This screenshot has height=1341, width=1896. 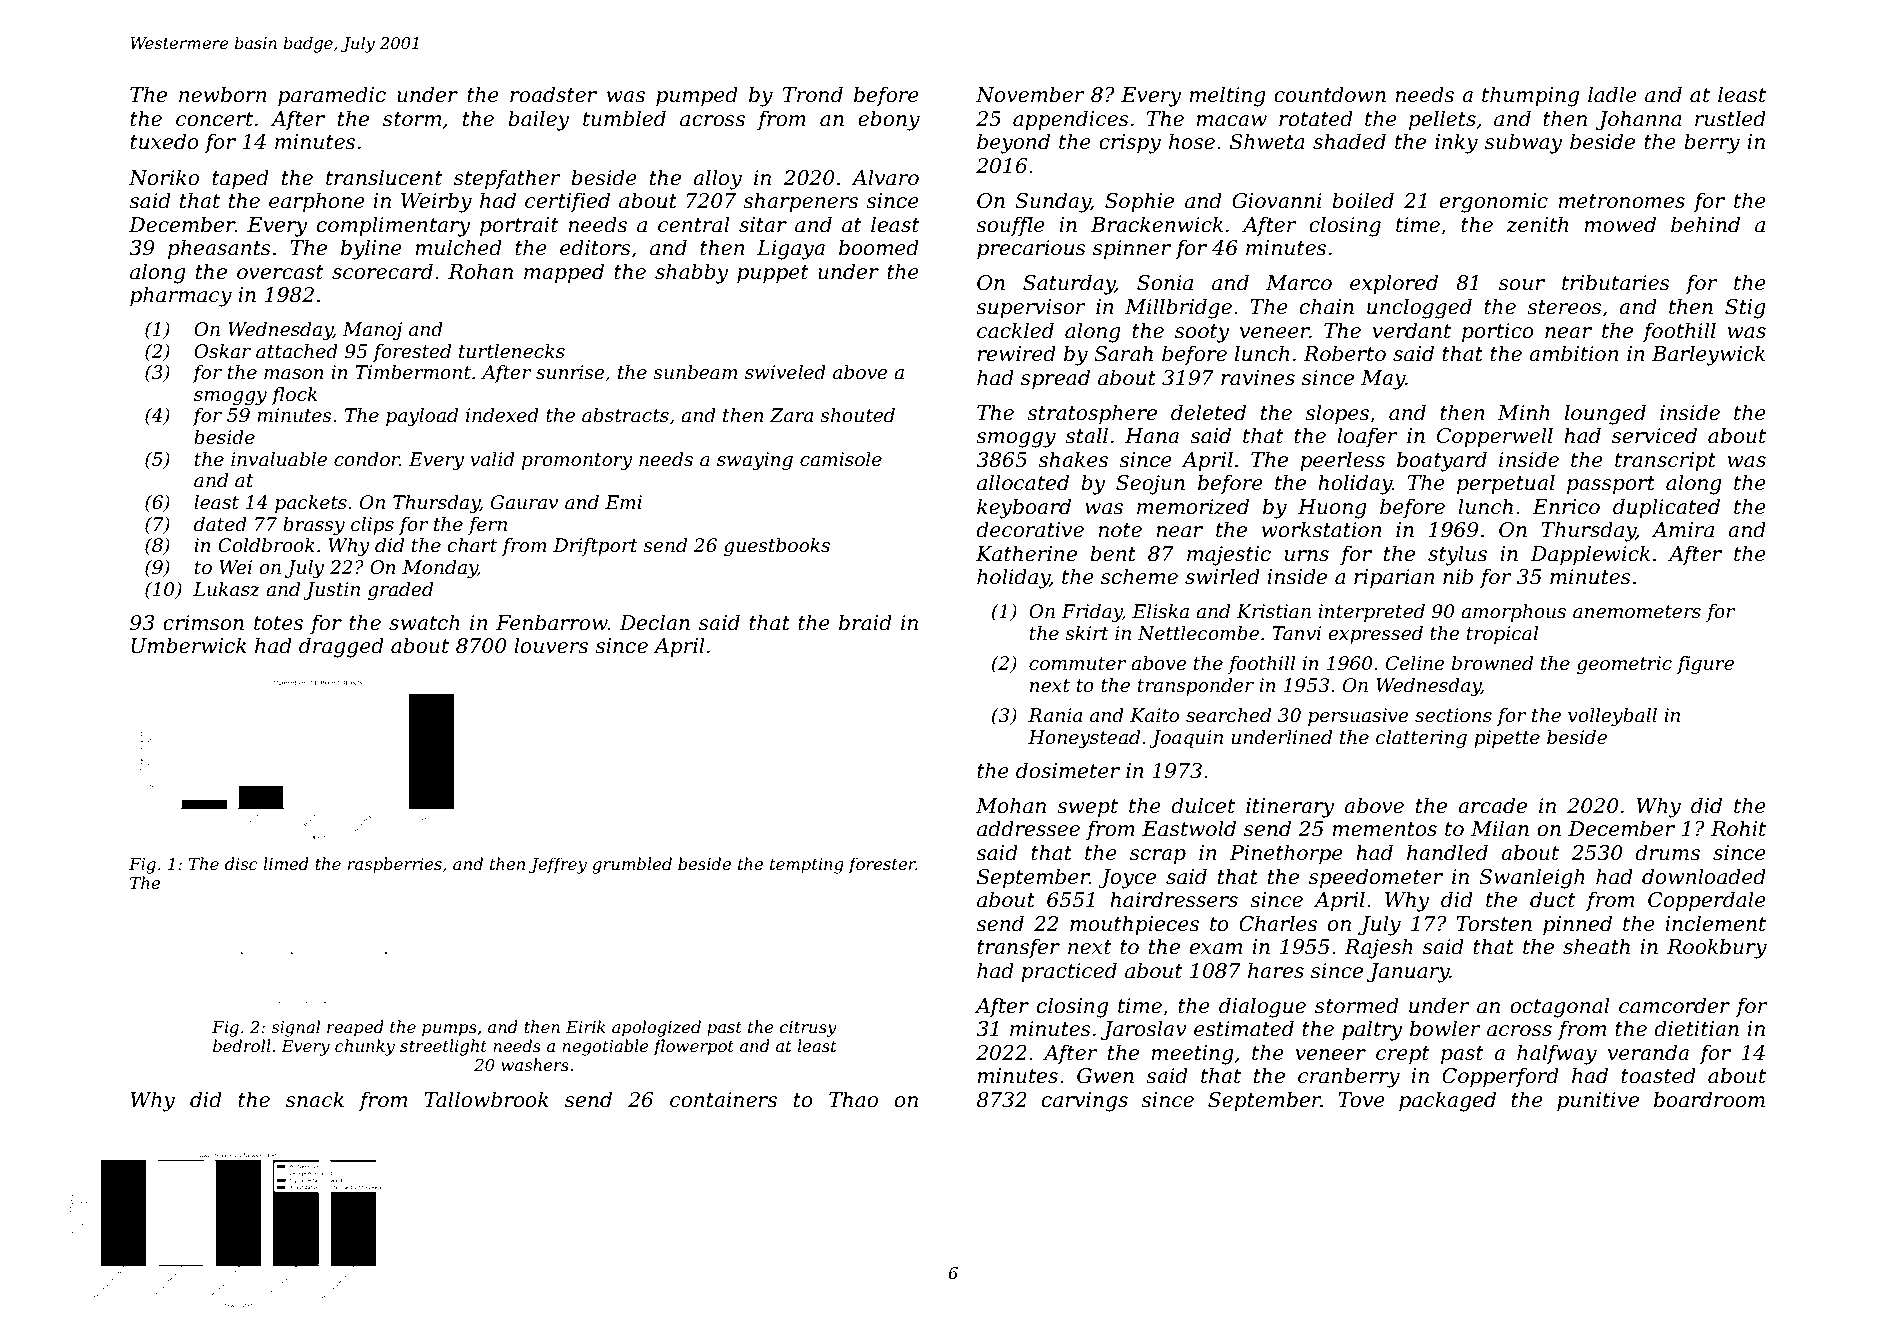 What do you see at coordinates (882, 865) in the screenshot?
I see `forester` at bounding box center [882, 865].
